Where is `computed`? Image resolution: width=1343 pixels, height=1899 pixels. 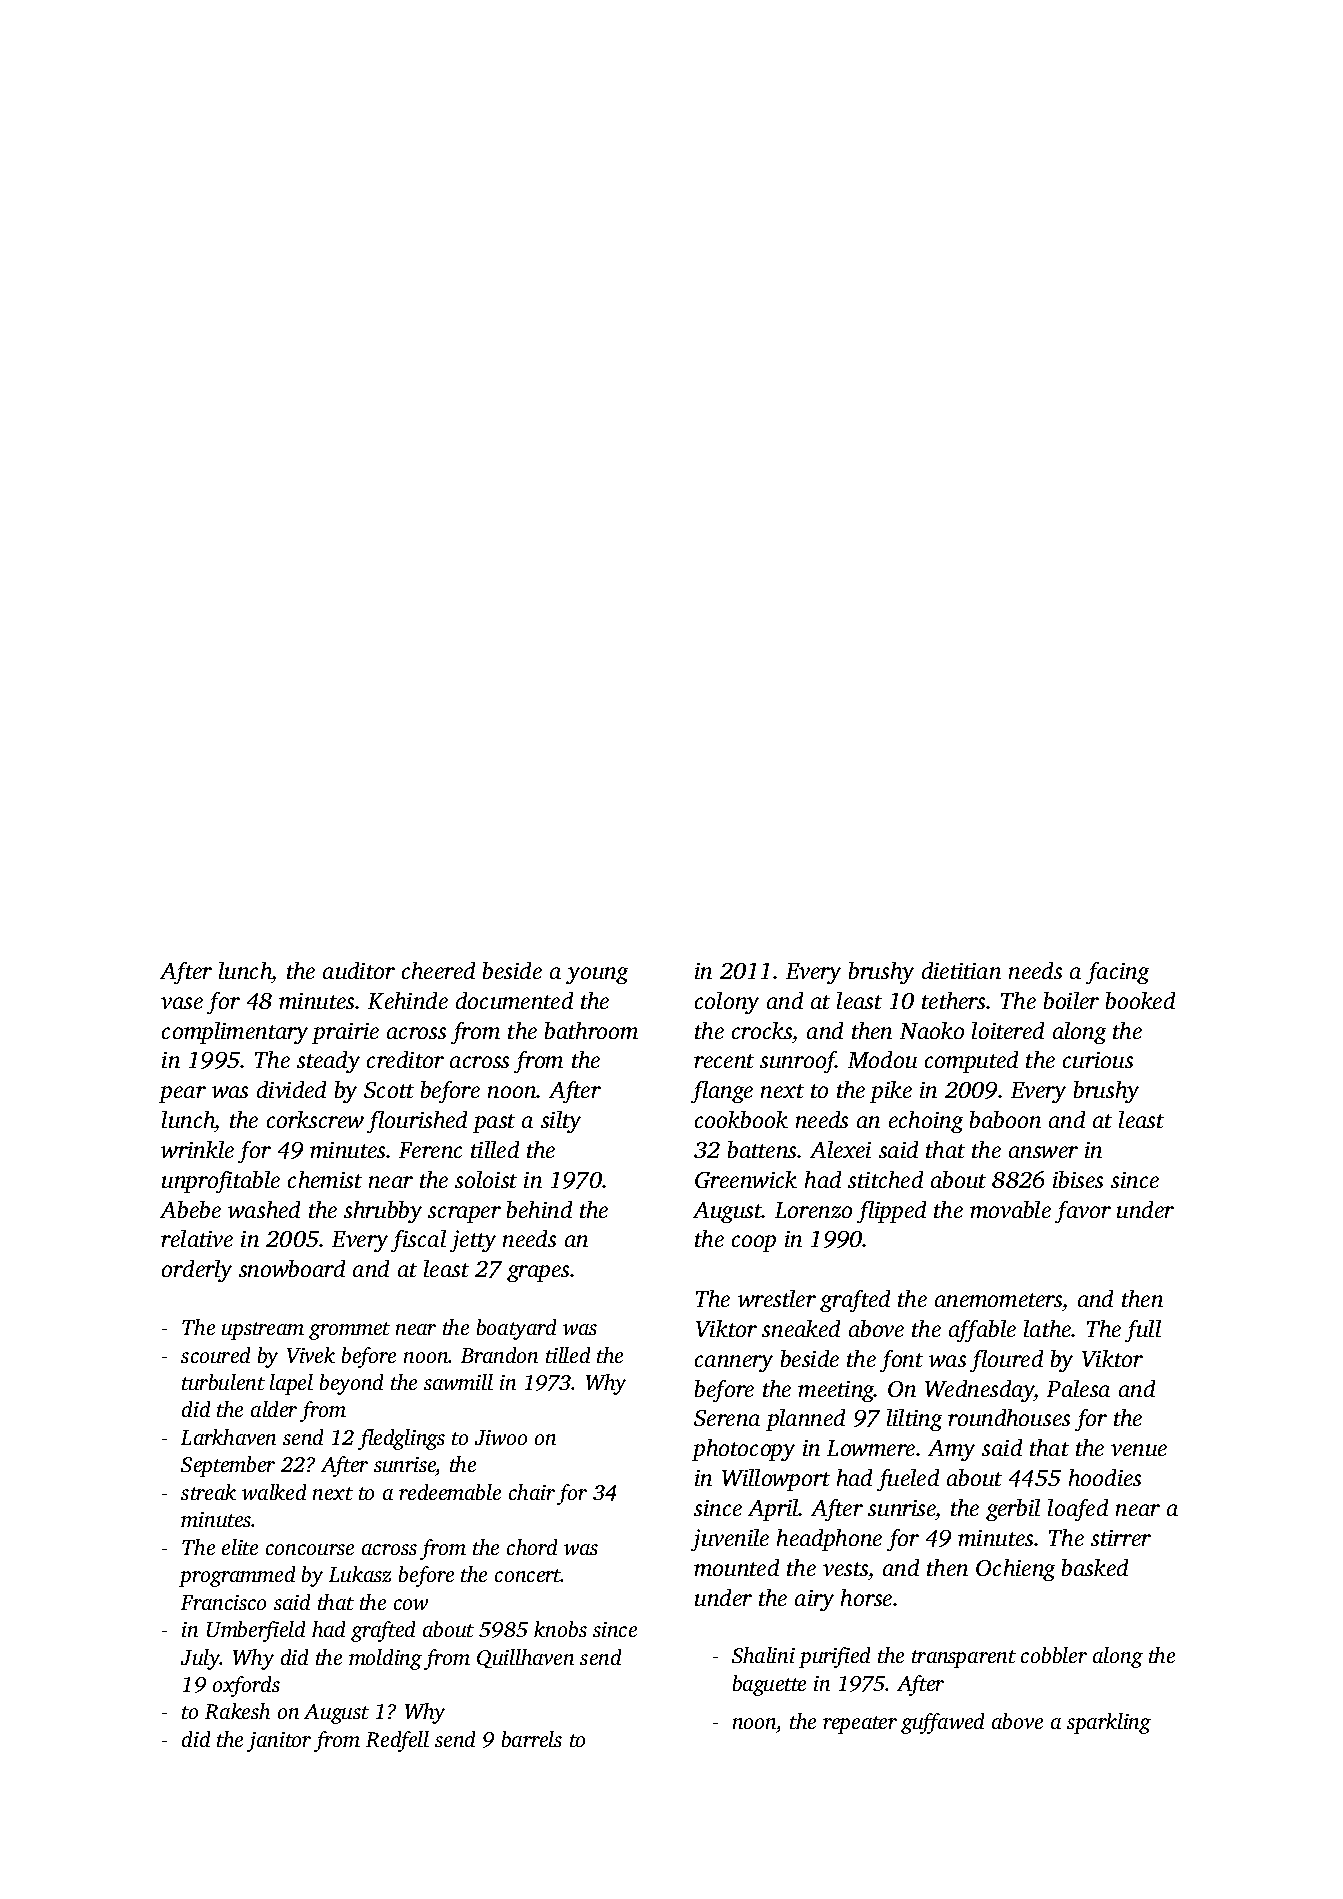 computed is located at coordinates (971, 1062).
